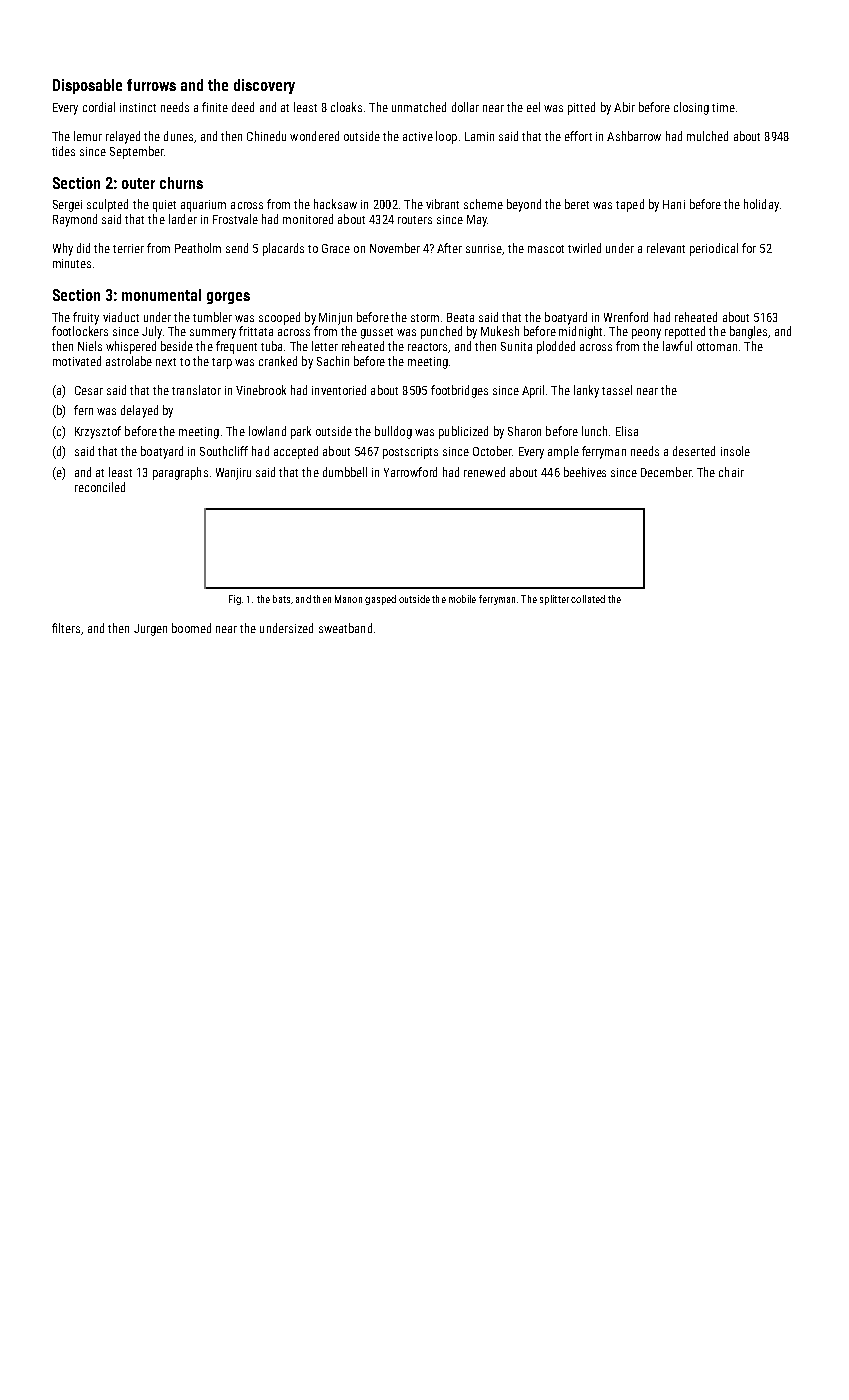 The height and width of the document is (1400, 849). I want to click on twirled, so click(584, 248).
